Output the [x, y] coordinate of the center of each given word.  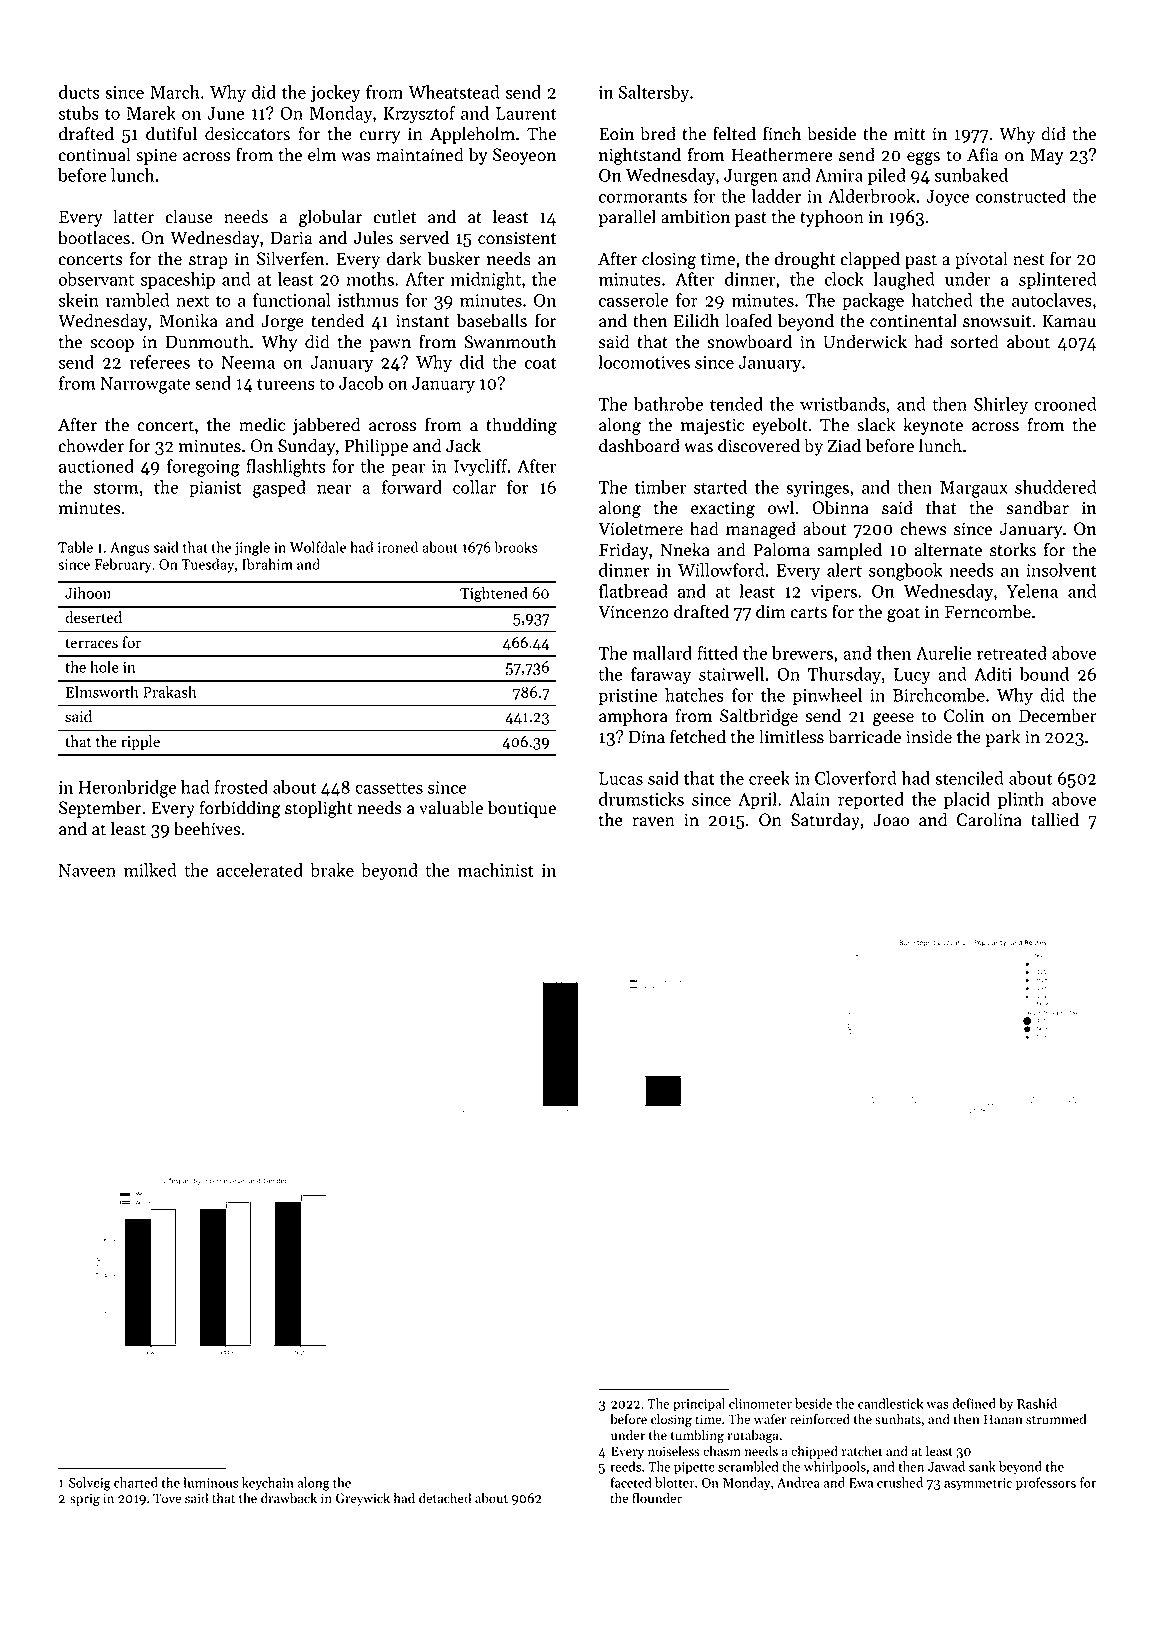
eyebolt [780, 426]
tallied [1055, 819]
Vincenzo [633, 612]
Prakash [170, 692]
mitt [910, 134]
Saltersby [654, 93]
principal [699, 1405]
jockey [336, 93]
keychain [268, 1484]
